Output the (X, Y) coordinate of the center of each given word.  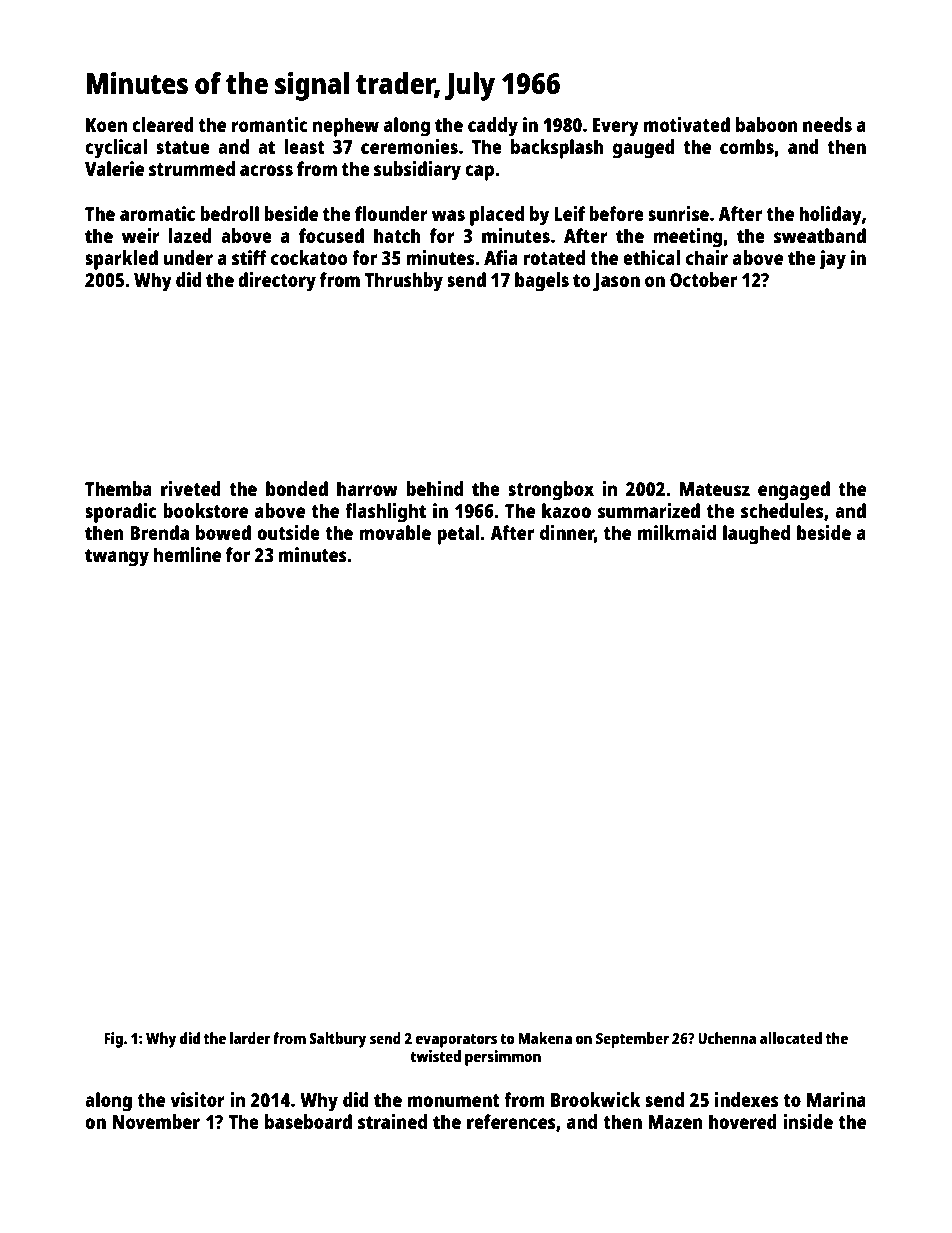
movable (395, 532)
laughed (756, 535)
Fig (113, 1040)
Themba (118, 488)
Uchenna (727, 1038)
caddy (493, 127)
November (156, 1121)
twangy (117, 558)
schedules (782, 510)
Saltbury (337, 1040)
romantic (270, 124)
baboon (767, 124)
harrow (367, 488)
